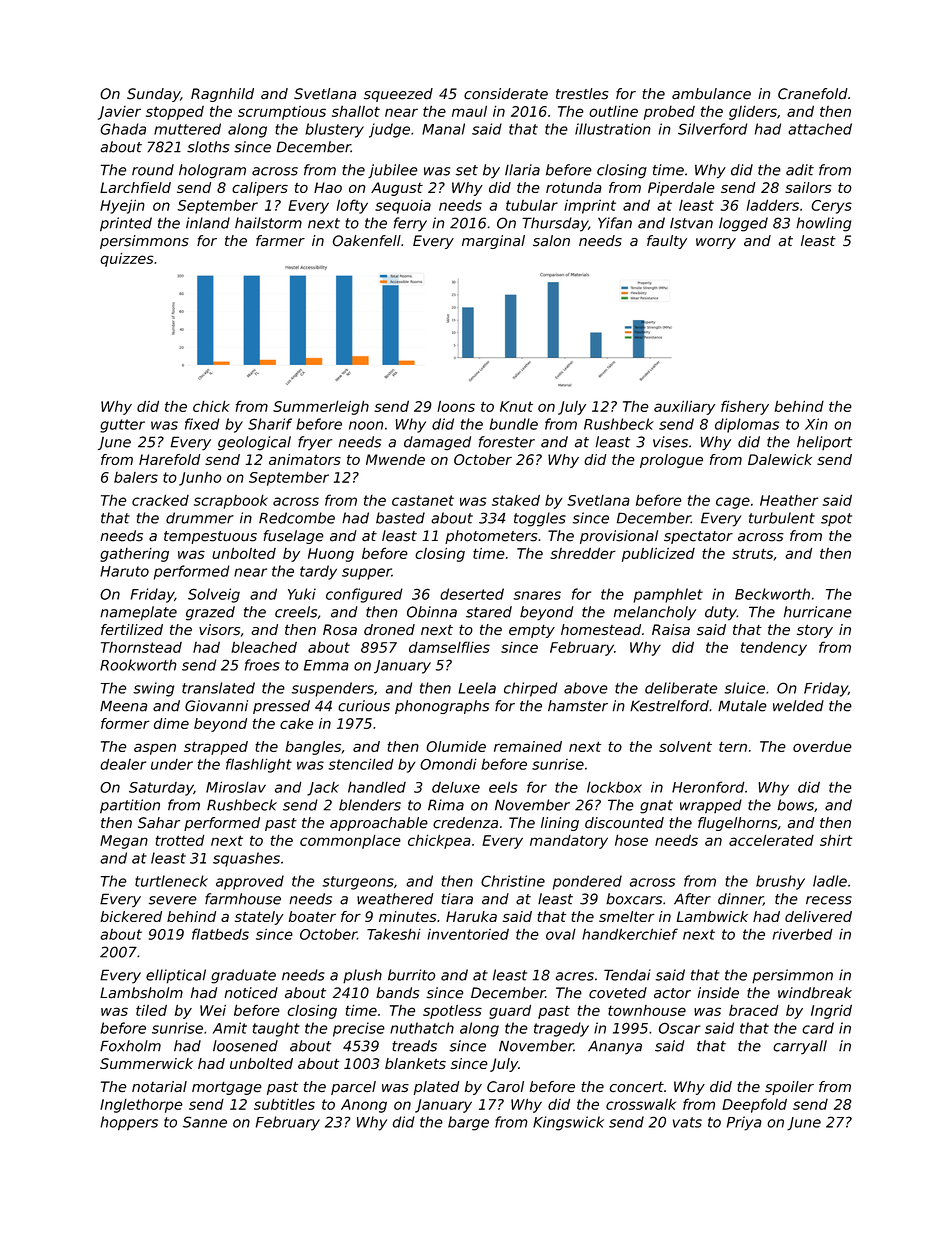  What do you see at coordinates (122, 426) in the page?
I see `gutter` at bounding box center [122, 426].
